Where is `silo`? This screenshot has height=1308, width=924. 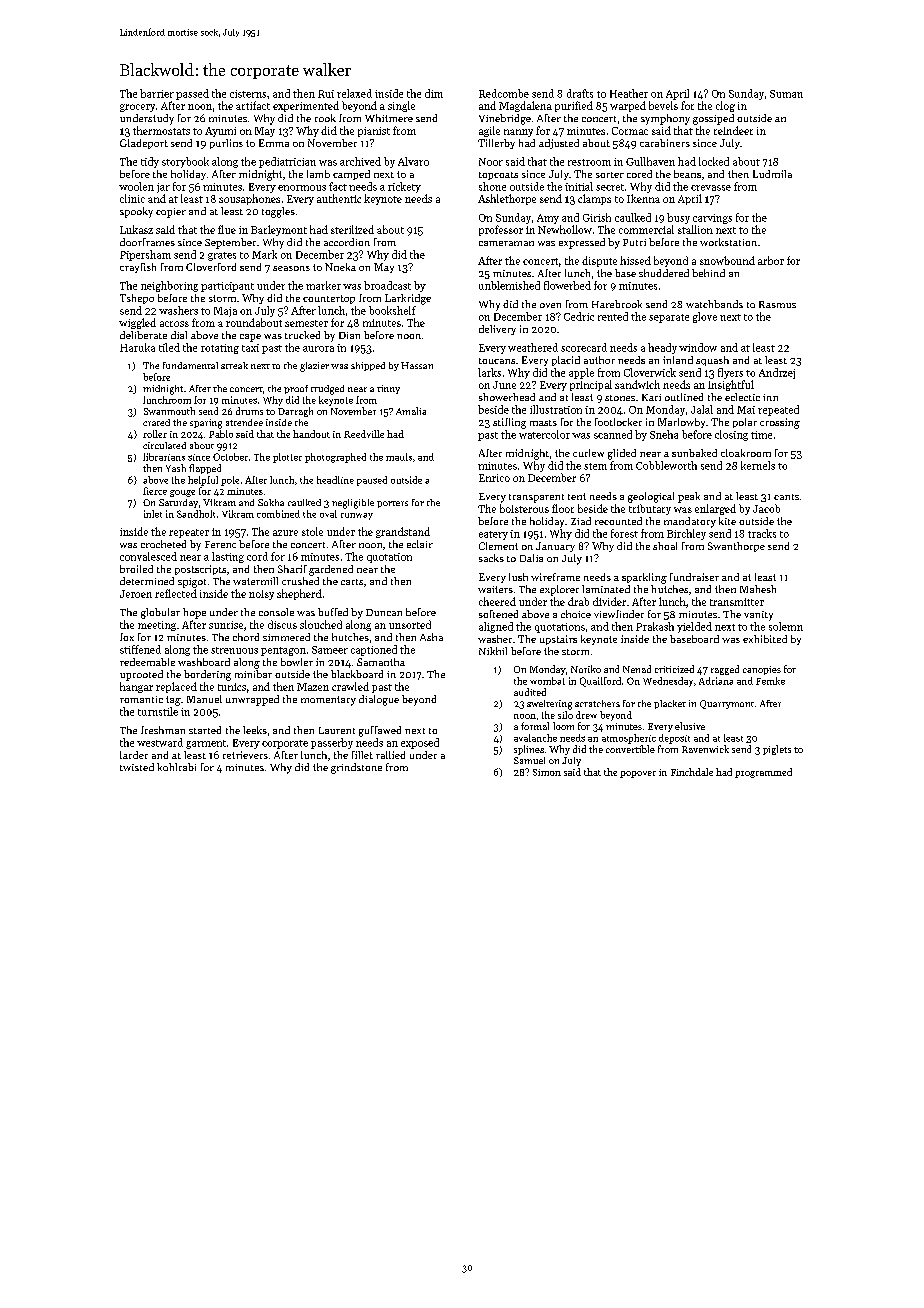
silo is located at coordinates (565, 715).
